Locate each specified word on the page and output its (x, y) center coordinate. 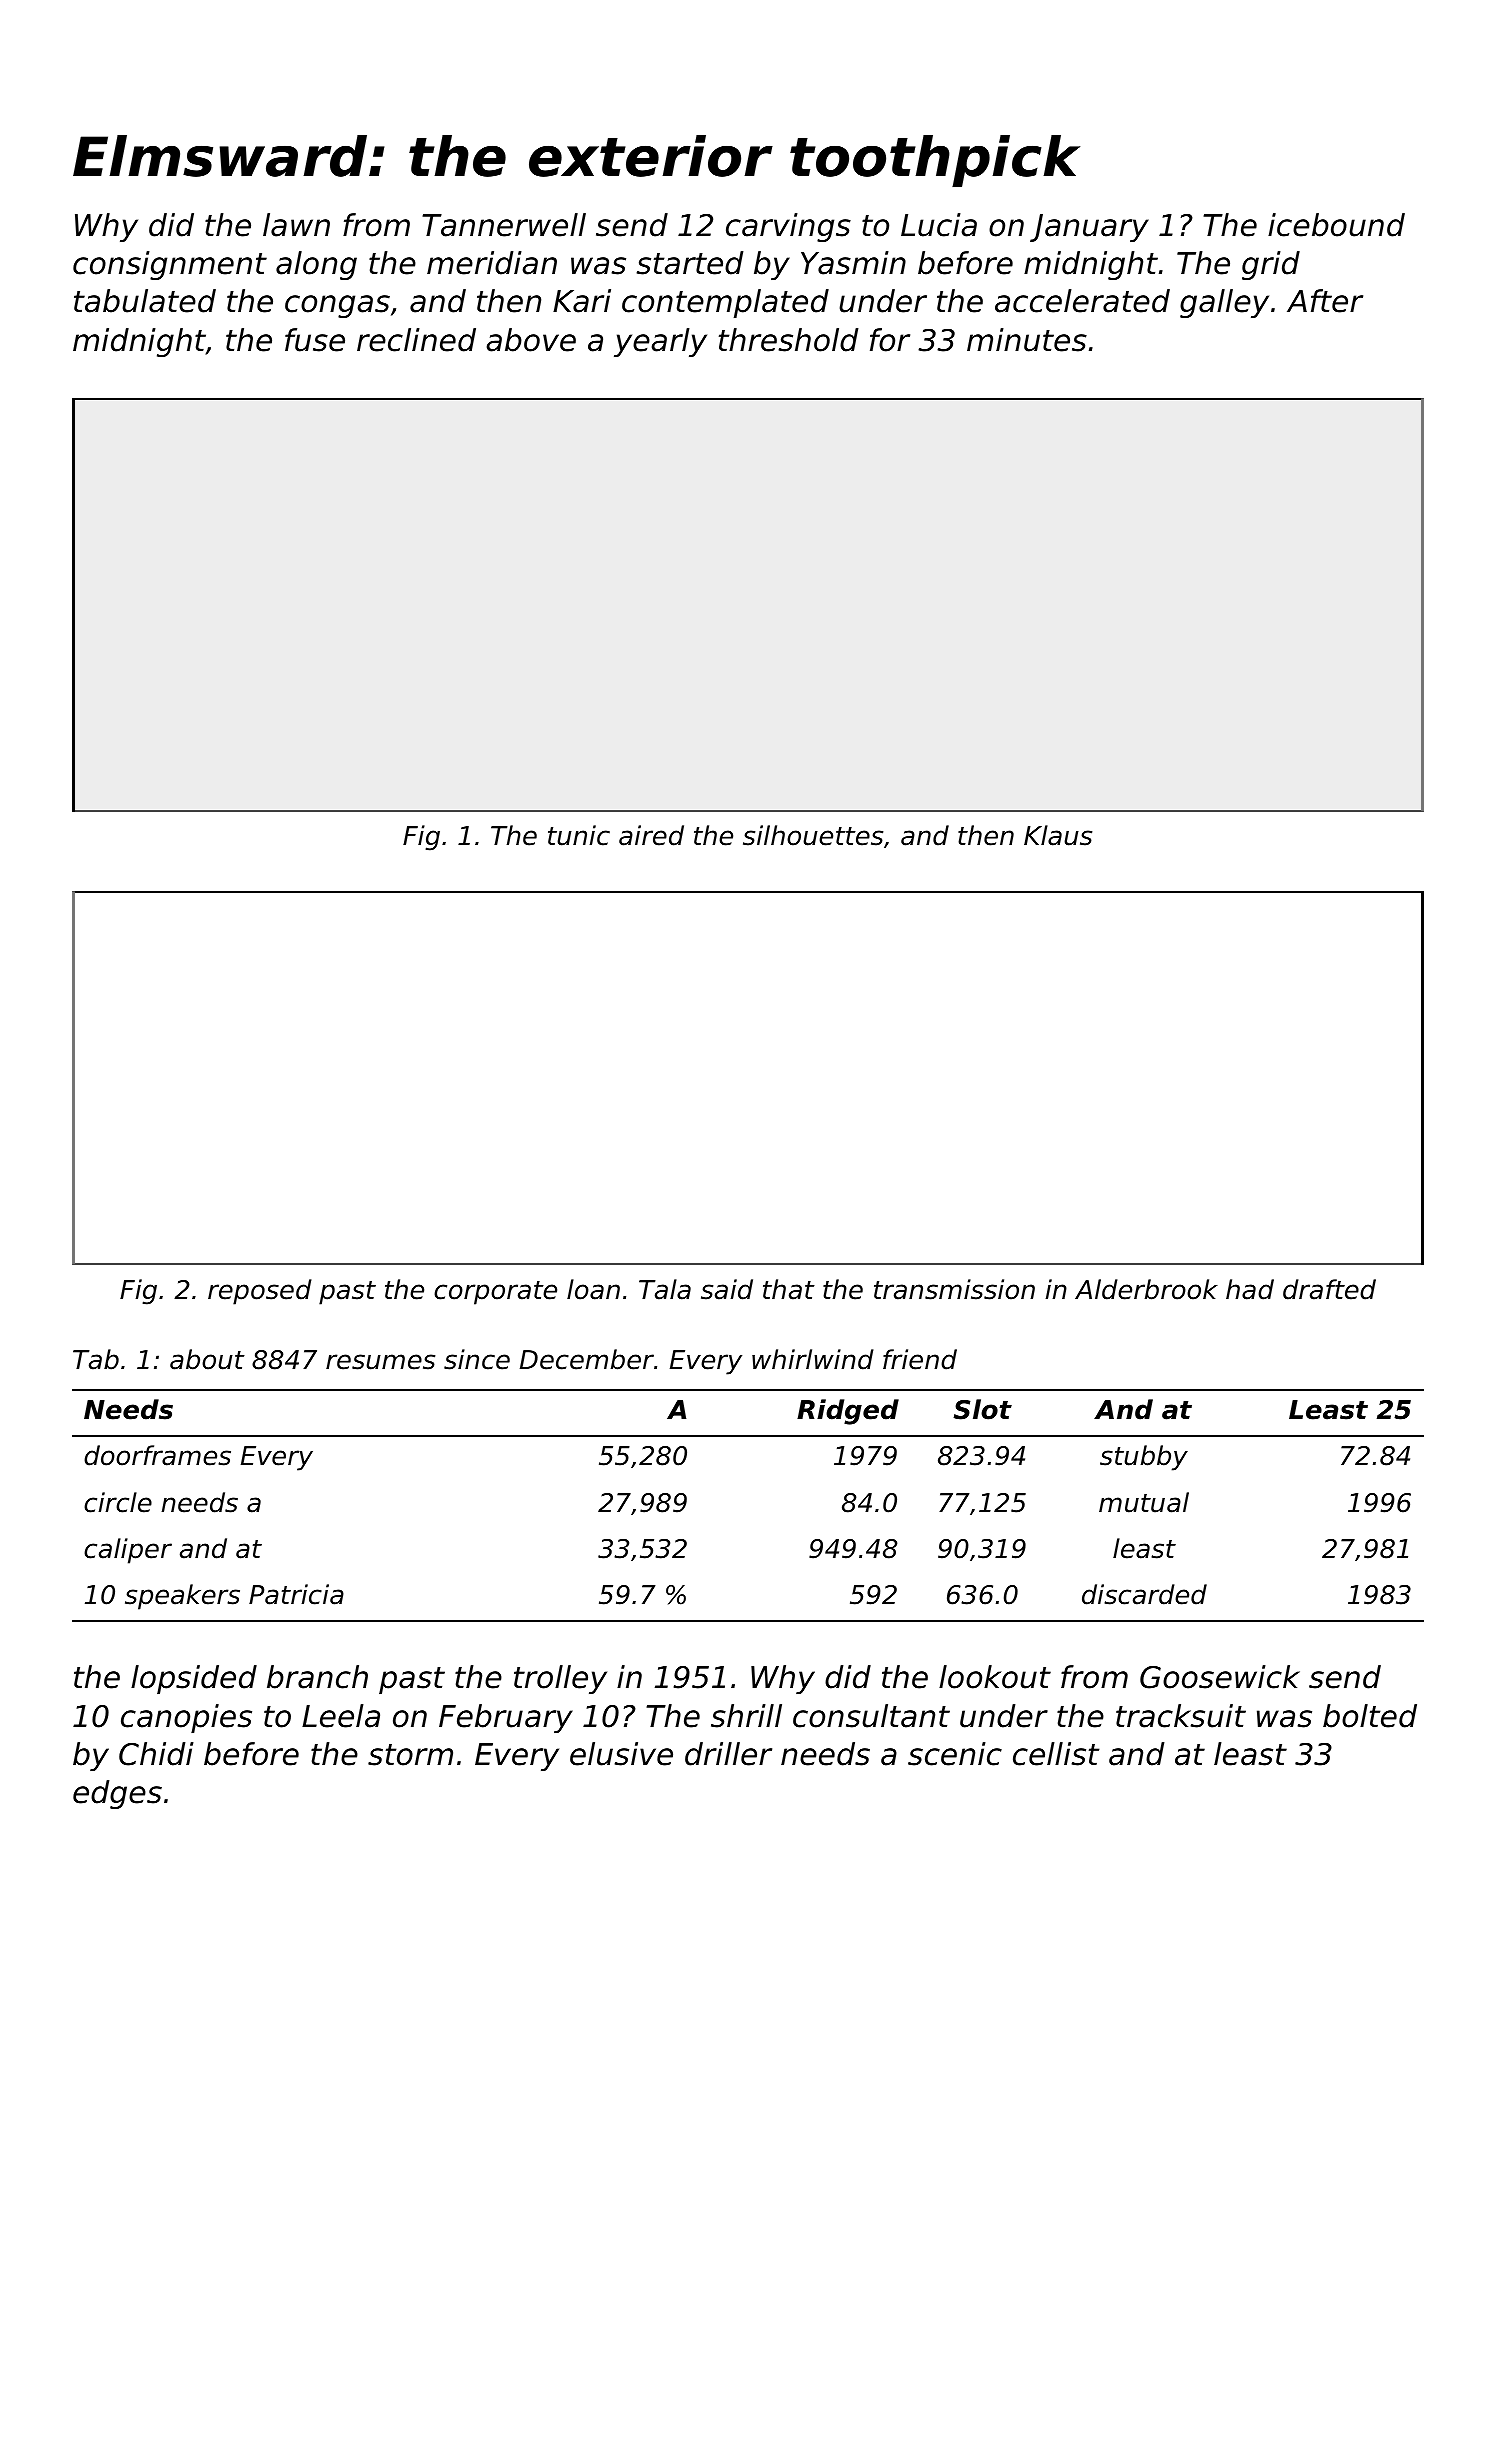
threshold (788, 340)
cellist (1056, 1754)
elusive (621, 1754)
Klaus (1058, 835)
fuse (315, 340)
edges (117, 1794)
